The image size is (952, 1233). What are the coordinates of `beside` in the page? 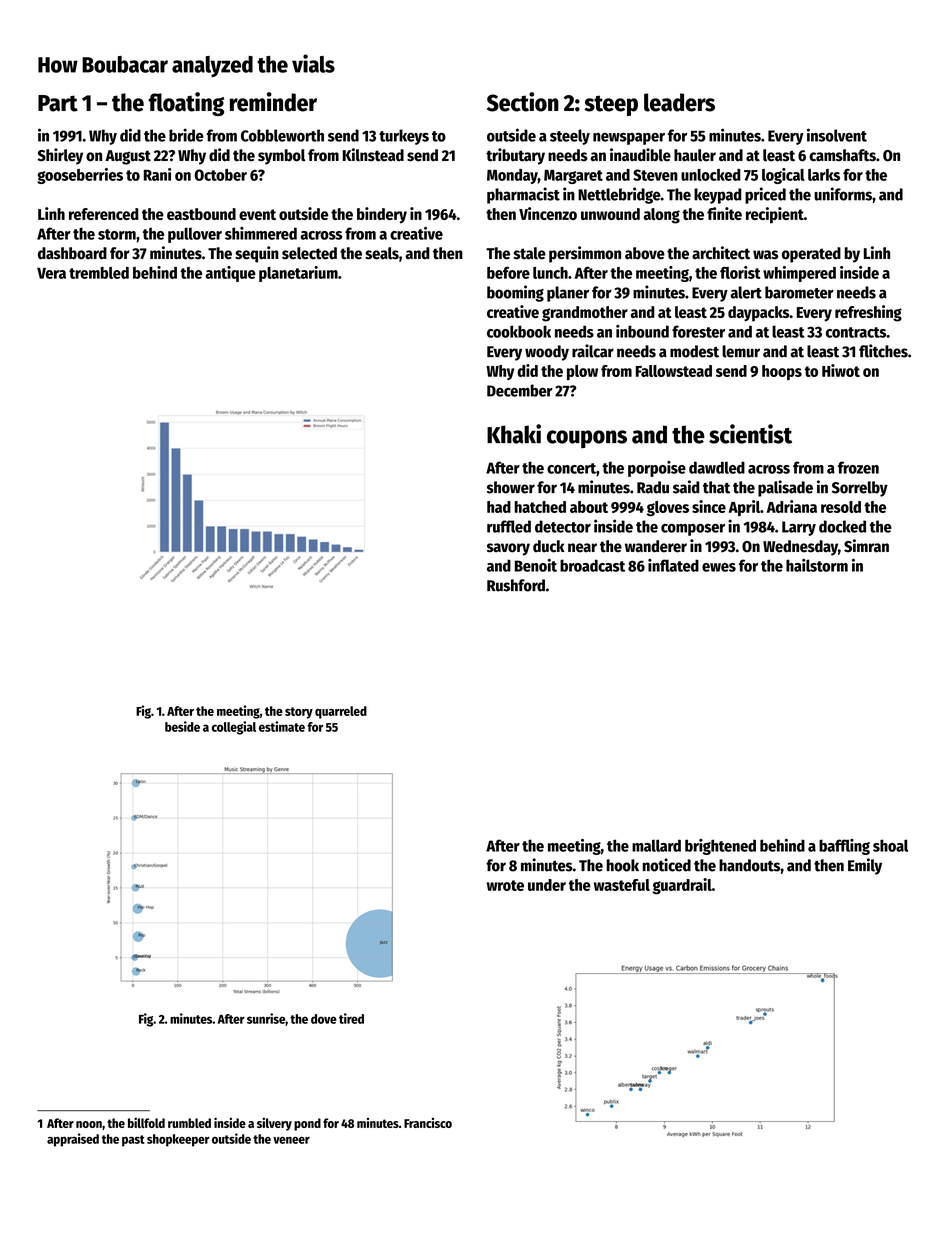 It's located at (182, 726).
